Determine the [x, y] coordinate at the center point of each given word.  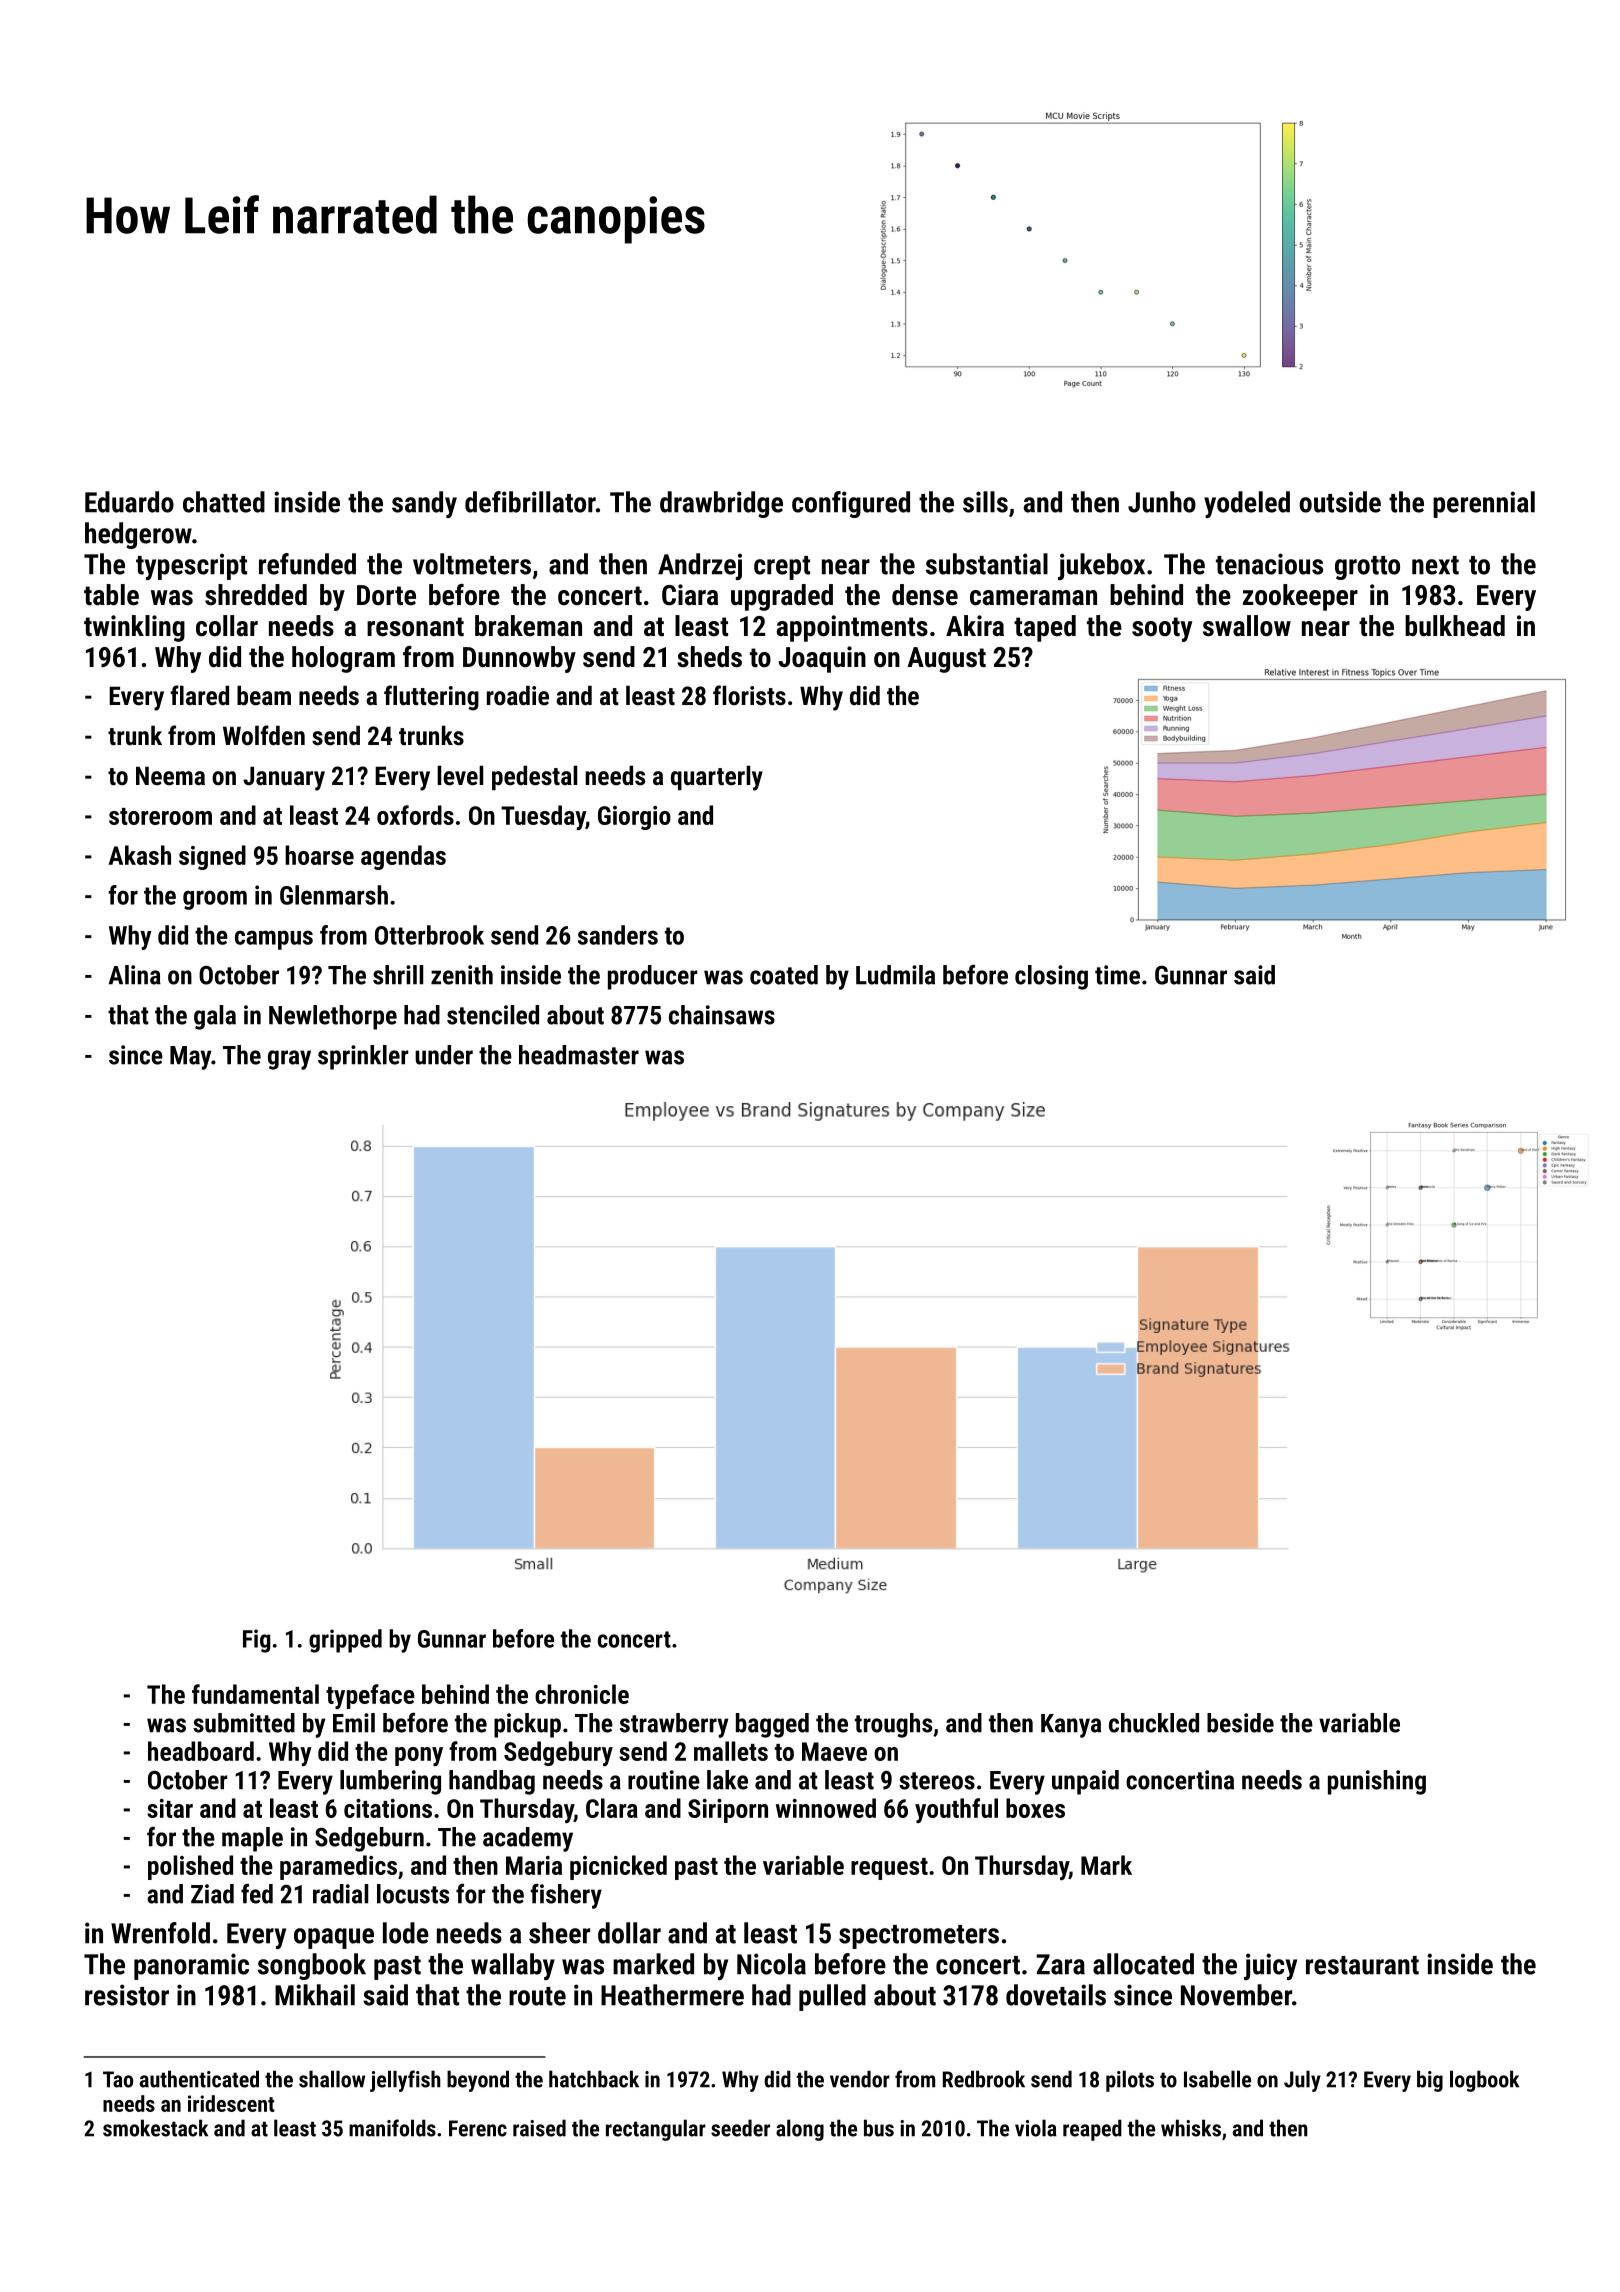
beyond [478, 2081]
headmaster [579, 1055]
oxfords [415, 815]
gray [289, 1060]
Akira [975, 625]
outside [1340, 502]
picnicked [618, 1867]
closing [1051, 977]
